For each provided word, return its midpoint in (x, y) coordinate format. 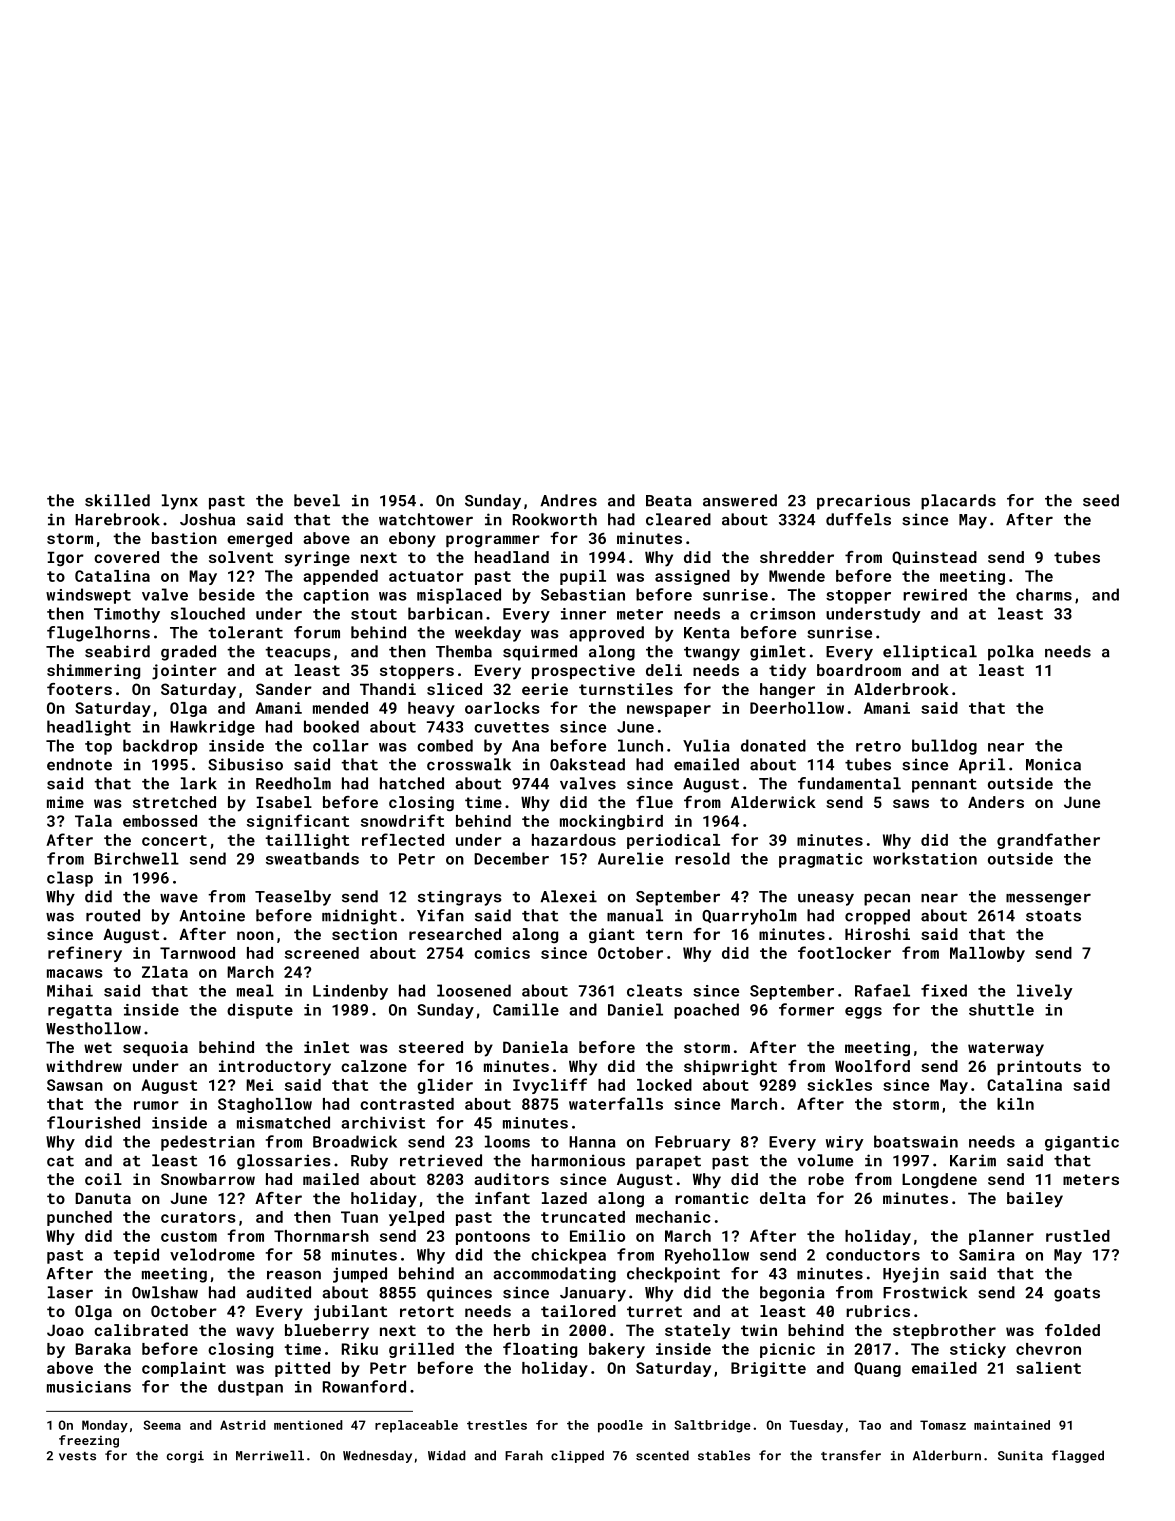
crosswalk (469, 764)
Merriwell (270, 1455)
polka (1011, 653)
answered (740, 500)
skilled (117, 500)
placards (958, 502)
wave (179, 898)
